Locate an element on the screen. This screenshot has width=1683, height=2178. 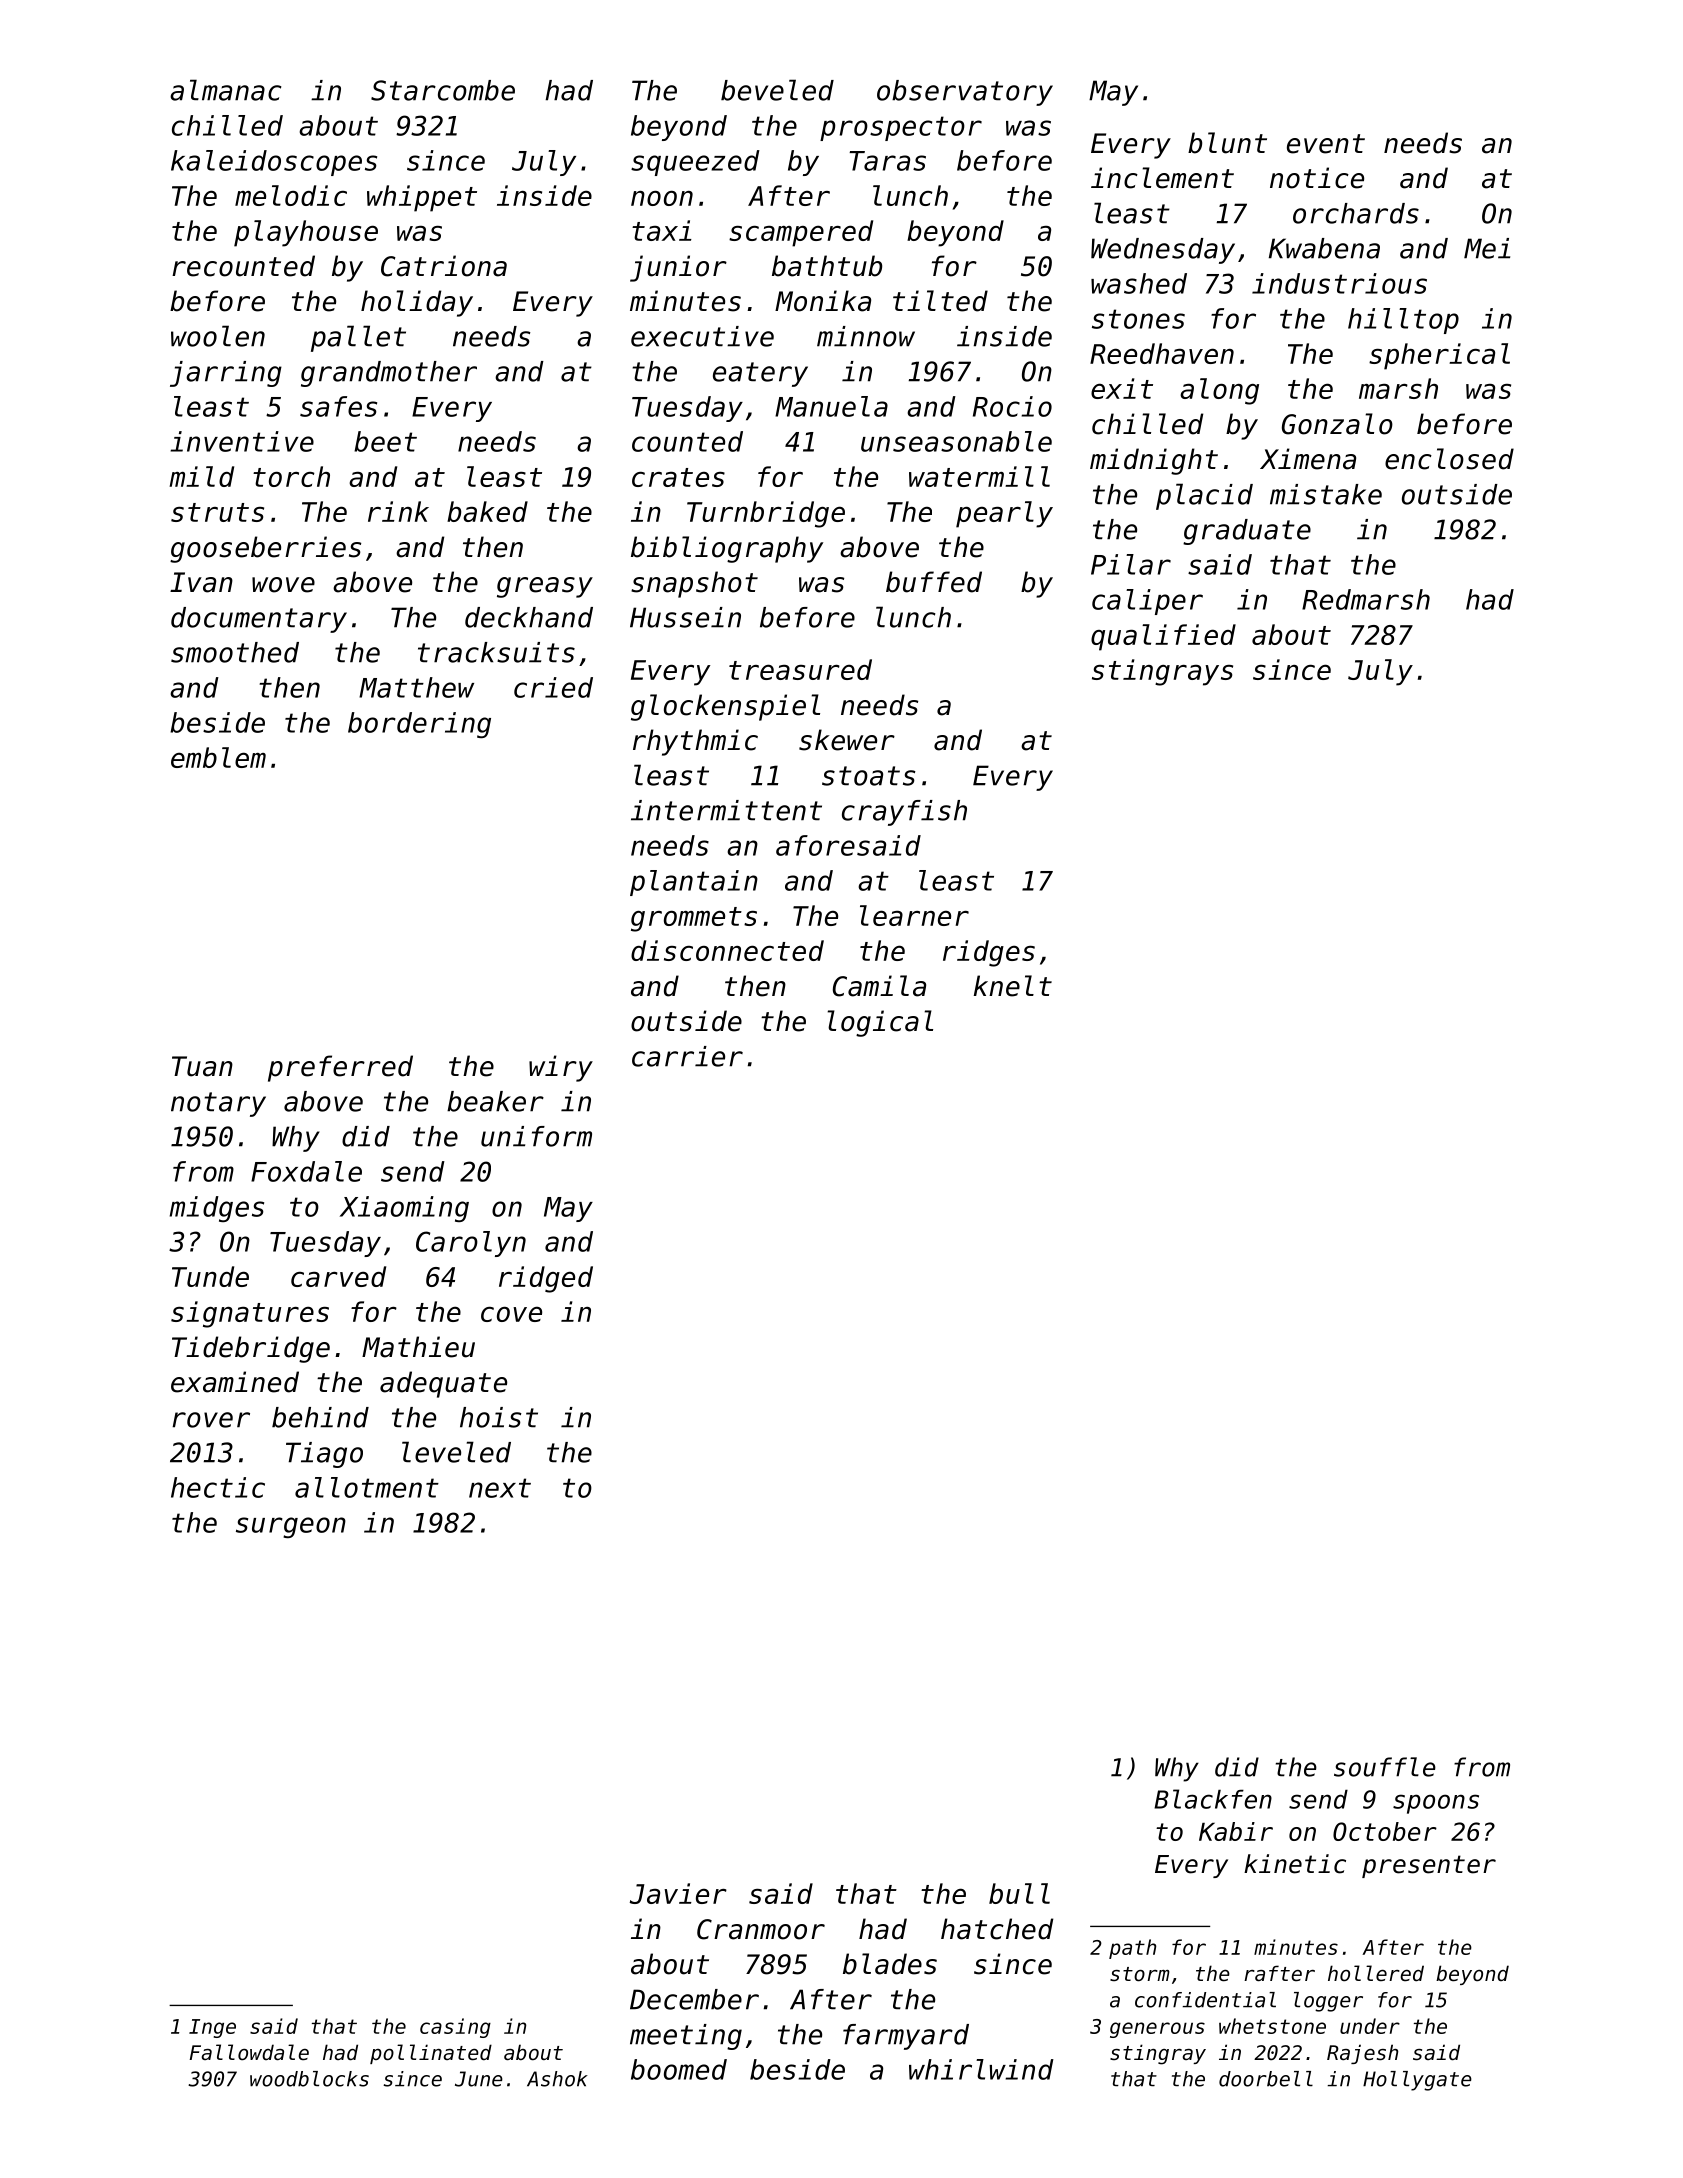
carrier is located at coordinates (687, 1056).
